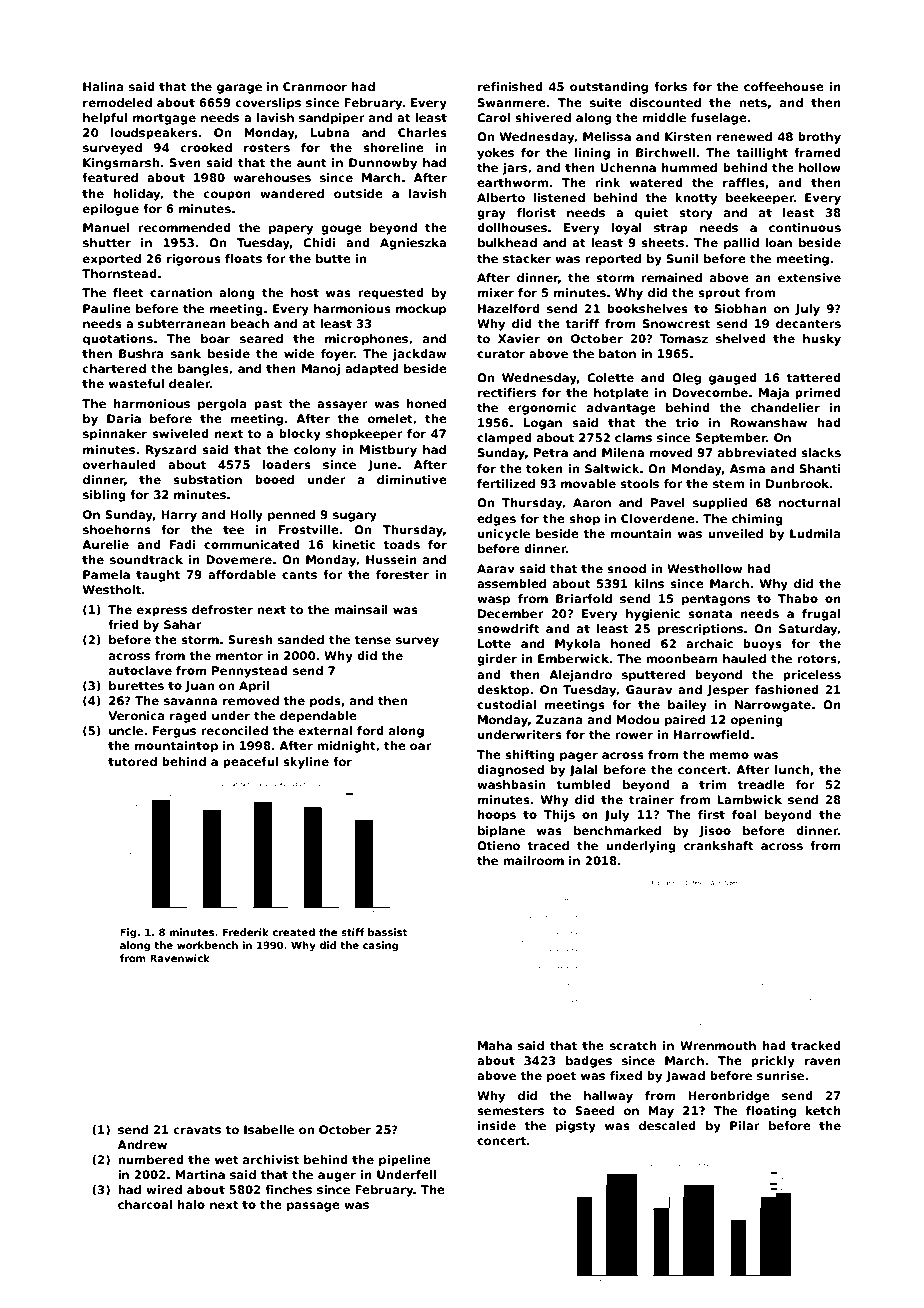  I want to click on subterranean, so click(182, 323).
